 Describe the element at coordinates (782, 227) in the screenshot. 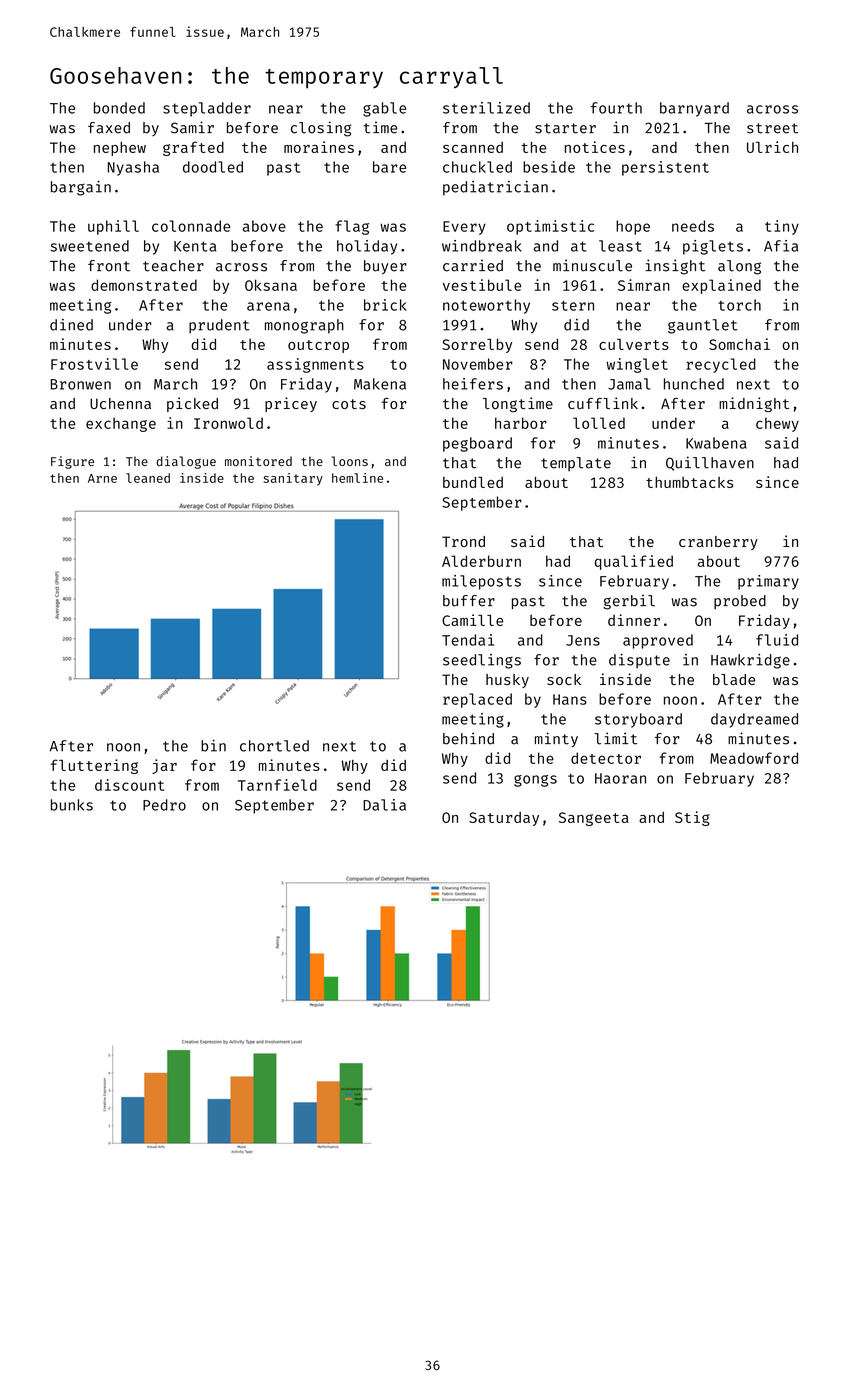

I see `tiny` at that location.
